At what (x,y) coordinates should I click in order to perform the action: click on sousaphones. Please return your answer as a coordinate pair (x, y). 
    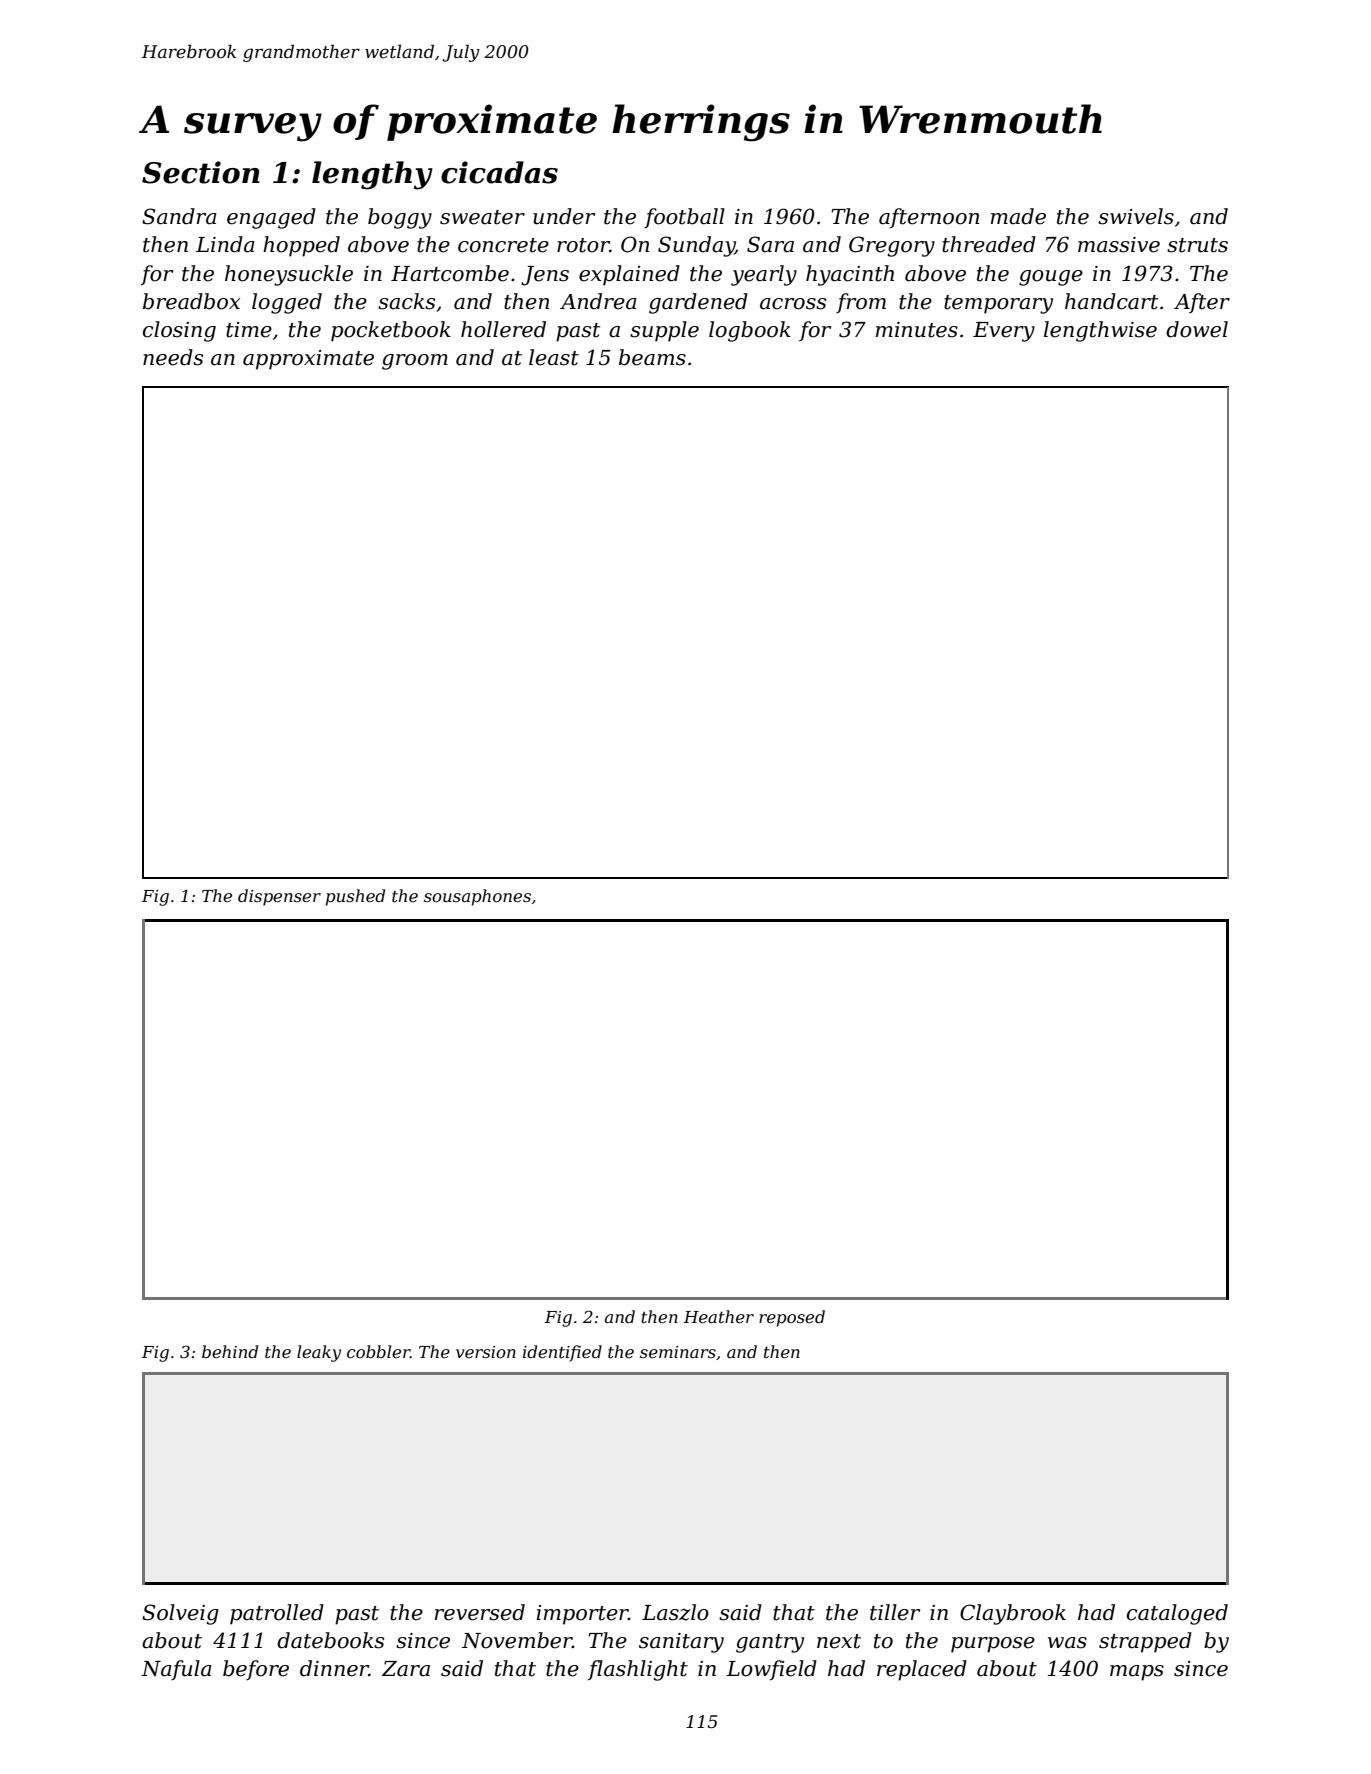
    Looking at the image, I should click on (477, 897).
